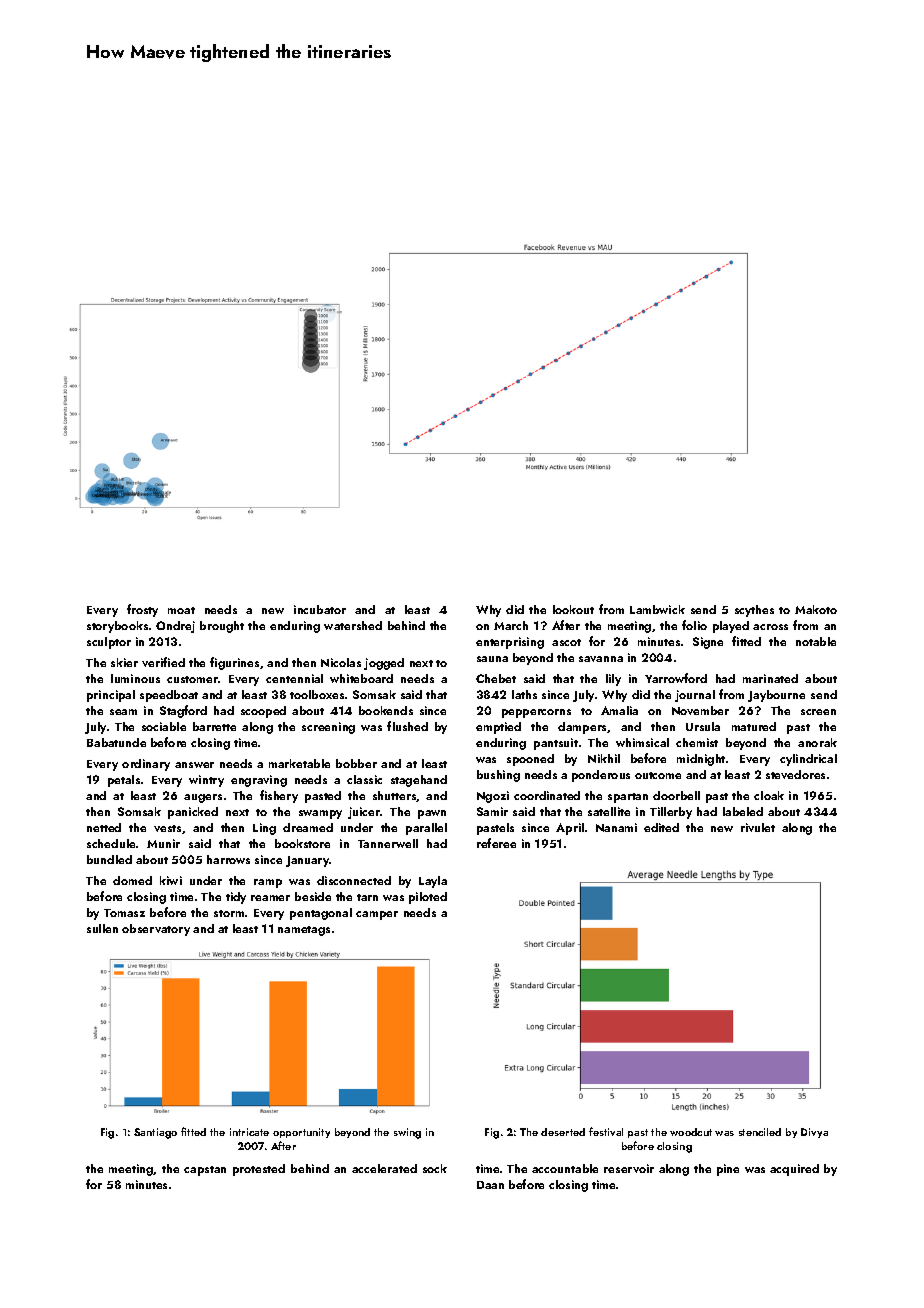 Image resolution: width=924 pixels, height=1308 pixels. I want to click on rivulet, so click(758, 827).
